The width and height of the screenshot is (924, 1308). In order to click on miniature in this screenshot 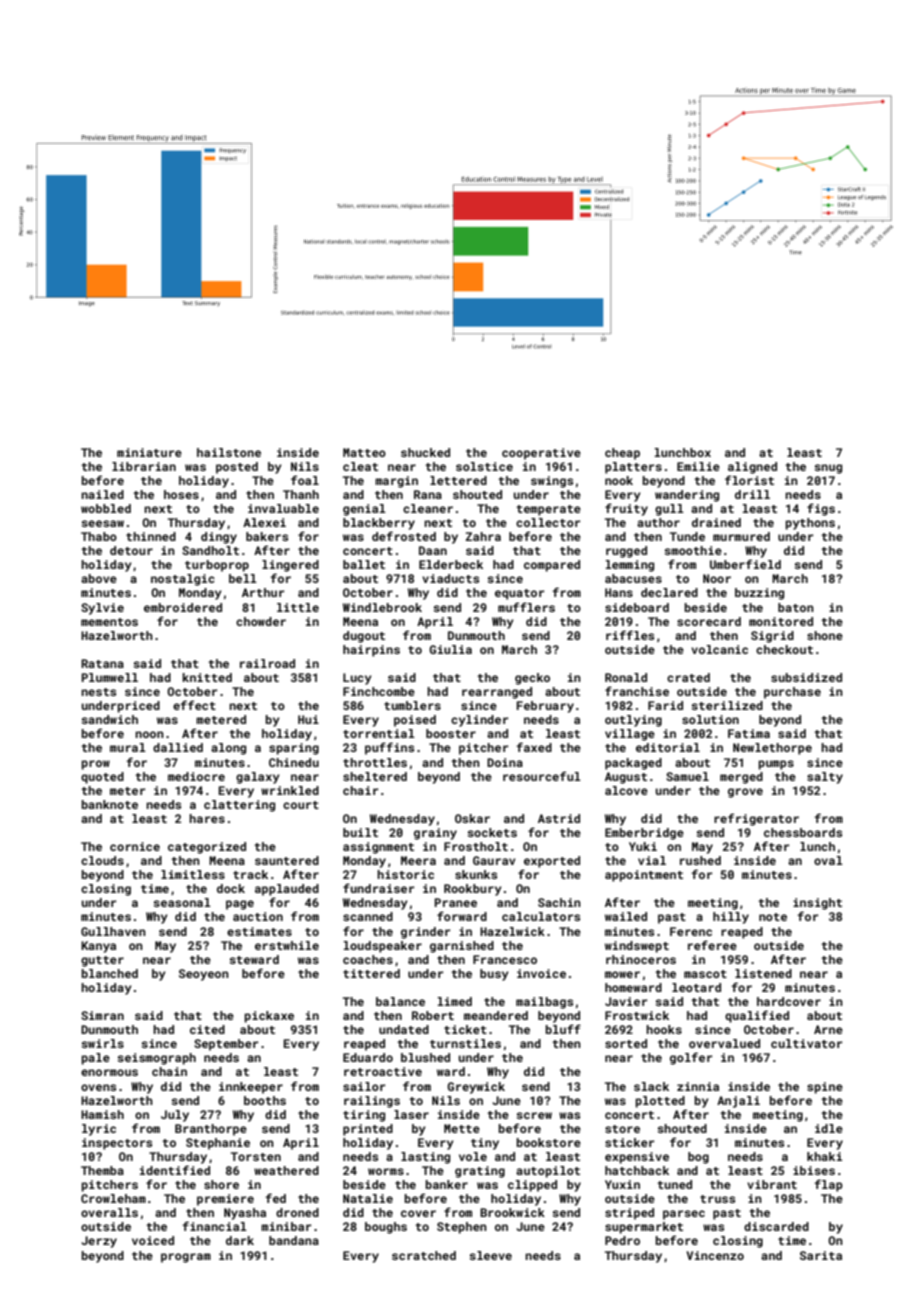, I will do `click(149, 452)`.
